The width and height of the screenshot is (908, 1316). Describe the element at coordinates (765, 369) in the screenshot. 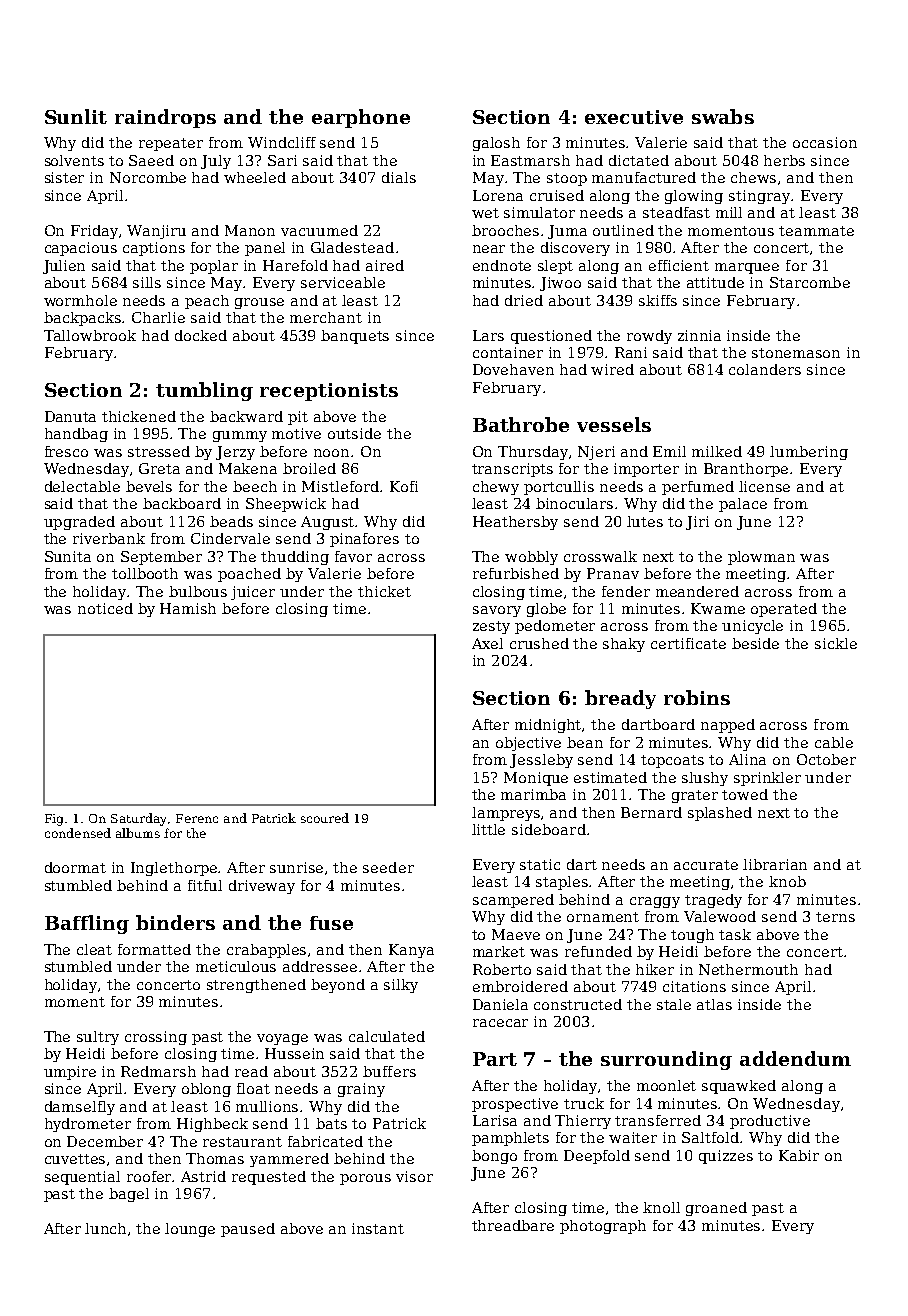

I see `colanders` at that location.
